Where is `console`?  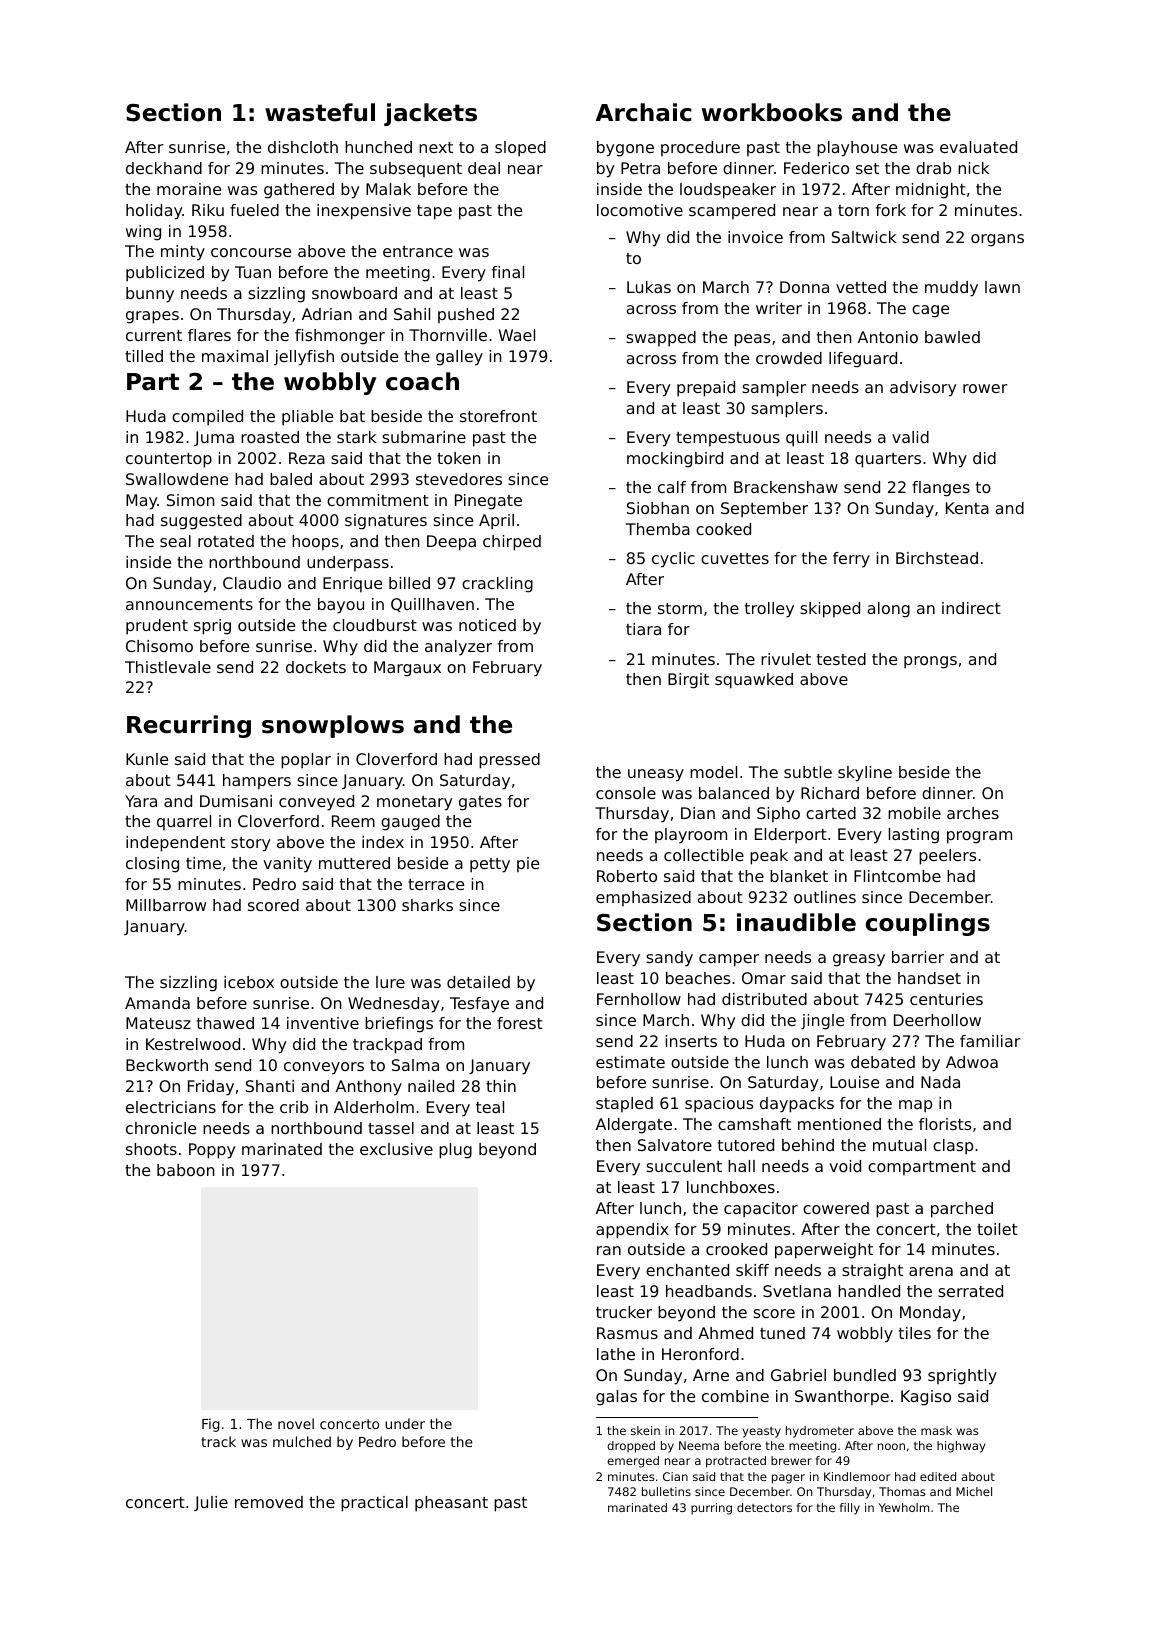 console is located at coordinates (626, 793).
